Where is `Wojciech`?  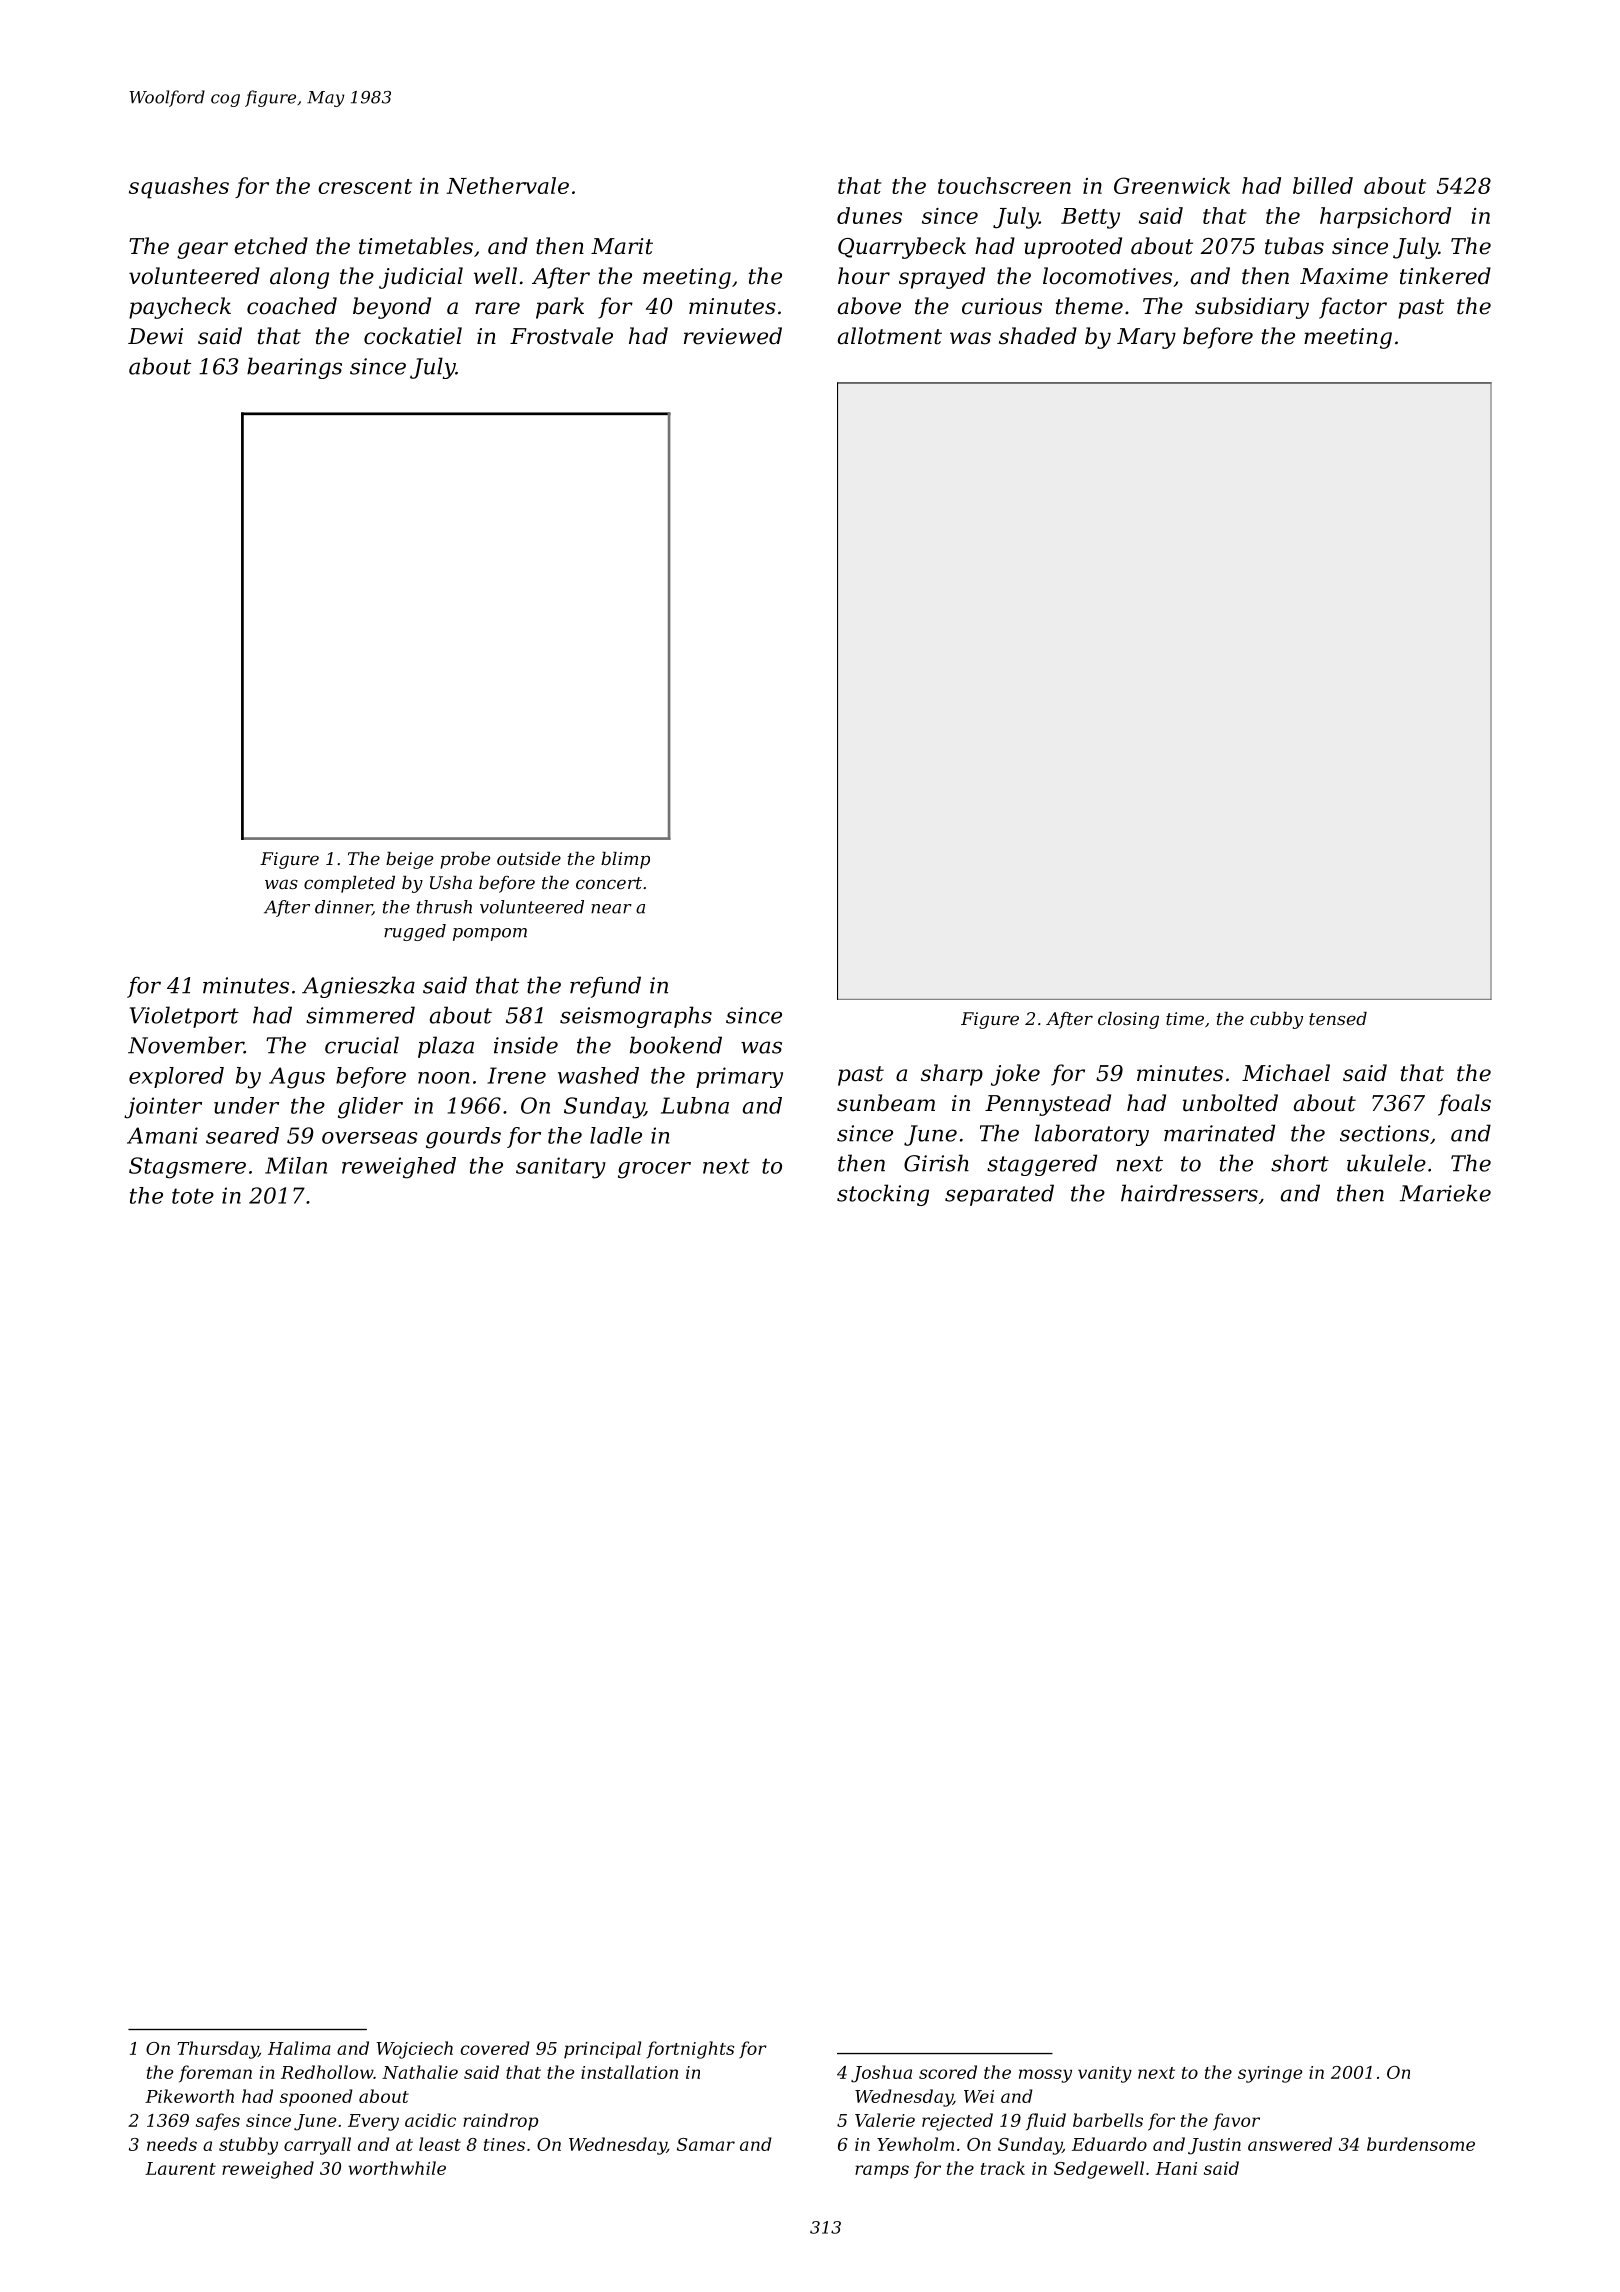 Wojciech is located at coordinates (415, 2050).
